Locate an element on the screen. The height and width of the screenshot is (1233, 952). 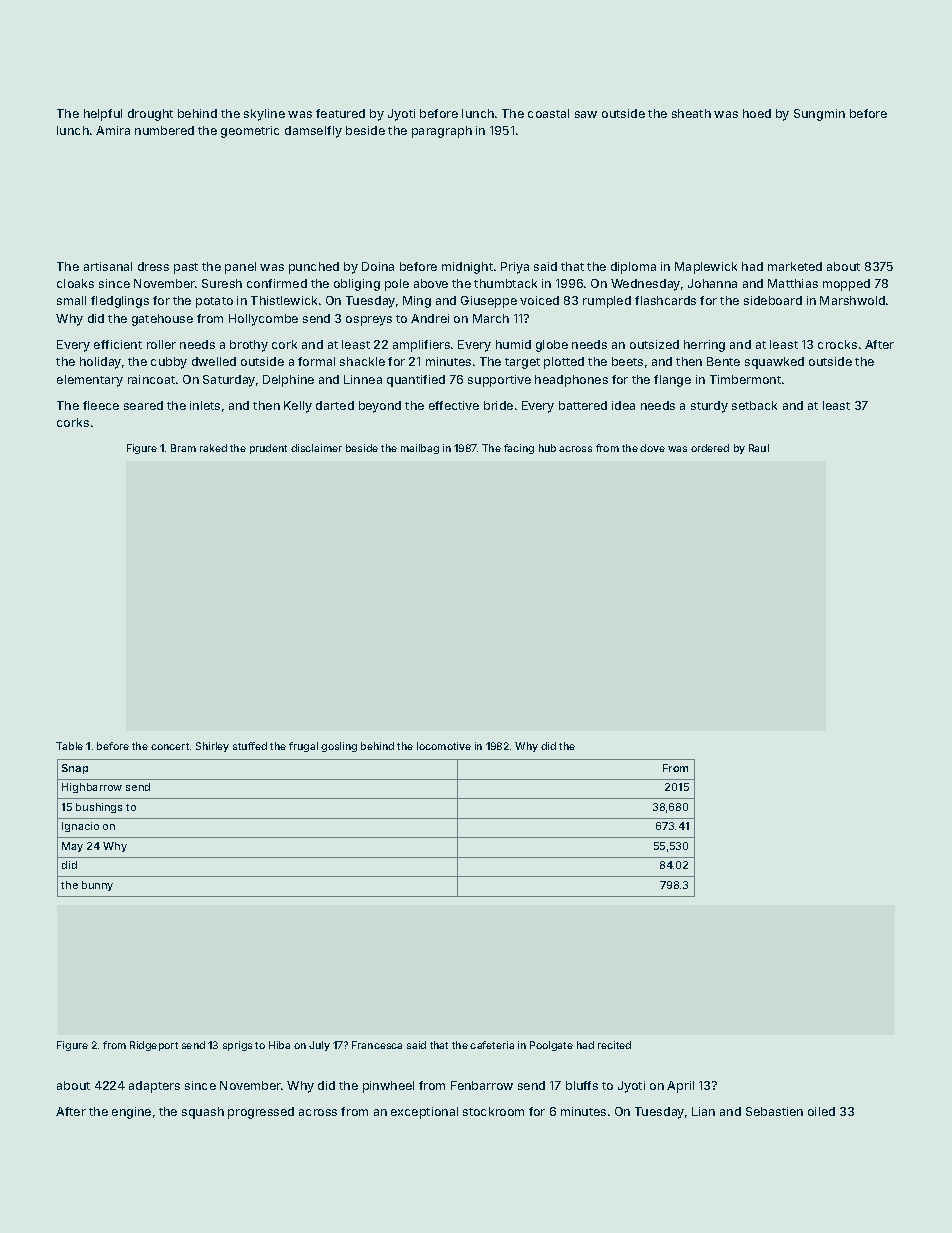
hoed is located at coordinates (757, 113).
